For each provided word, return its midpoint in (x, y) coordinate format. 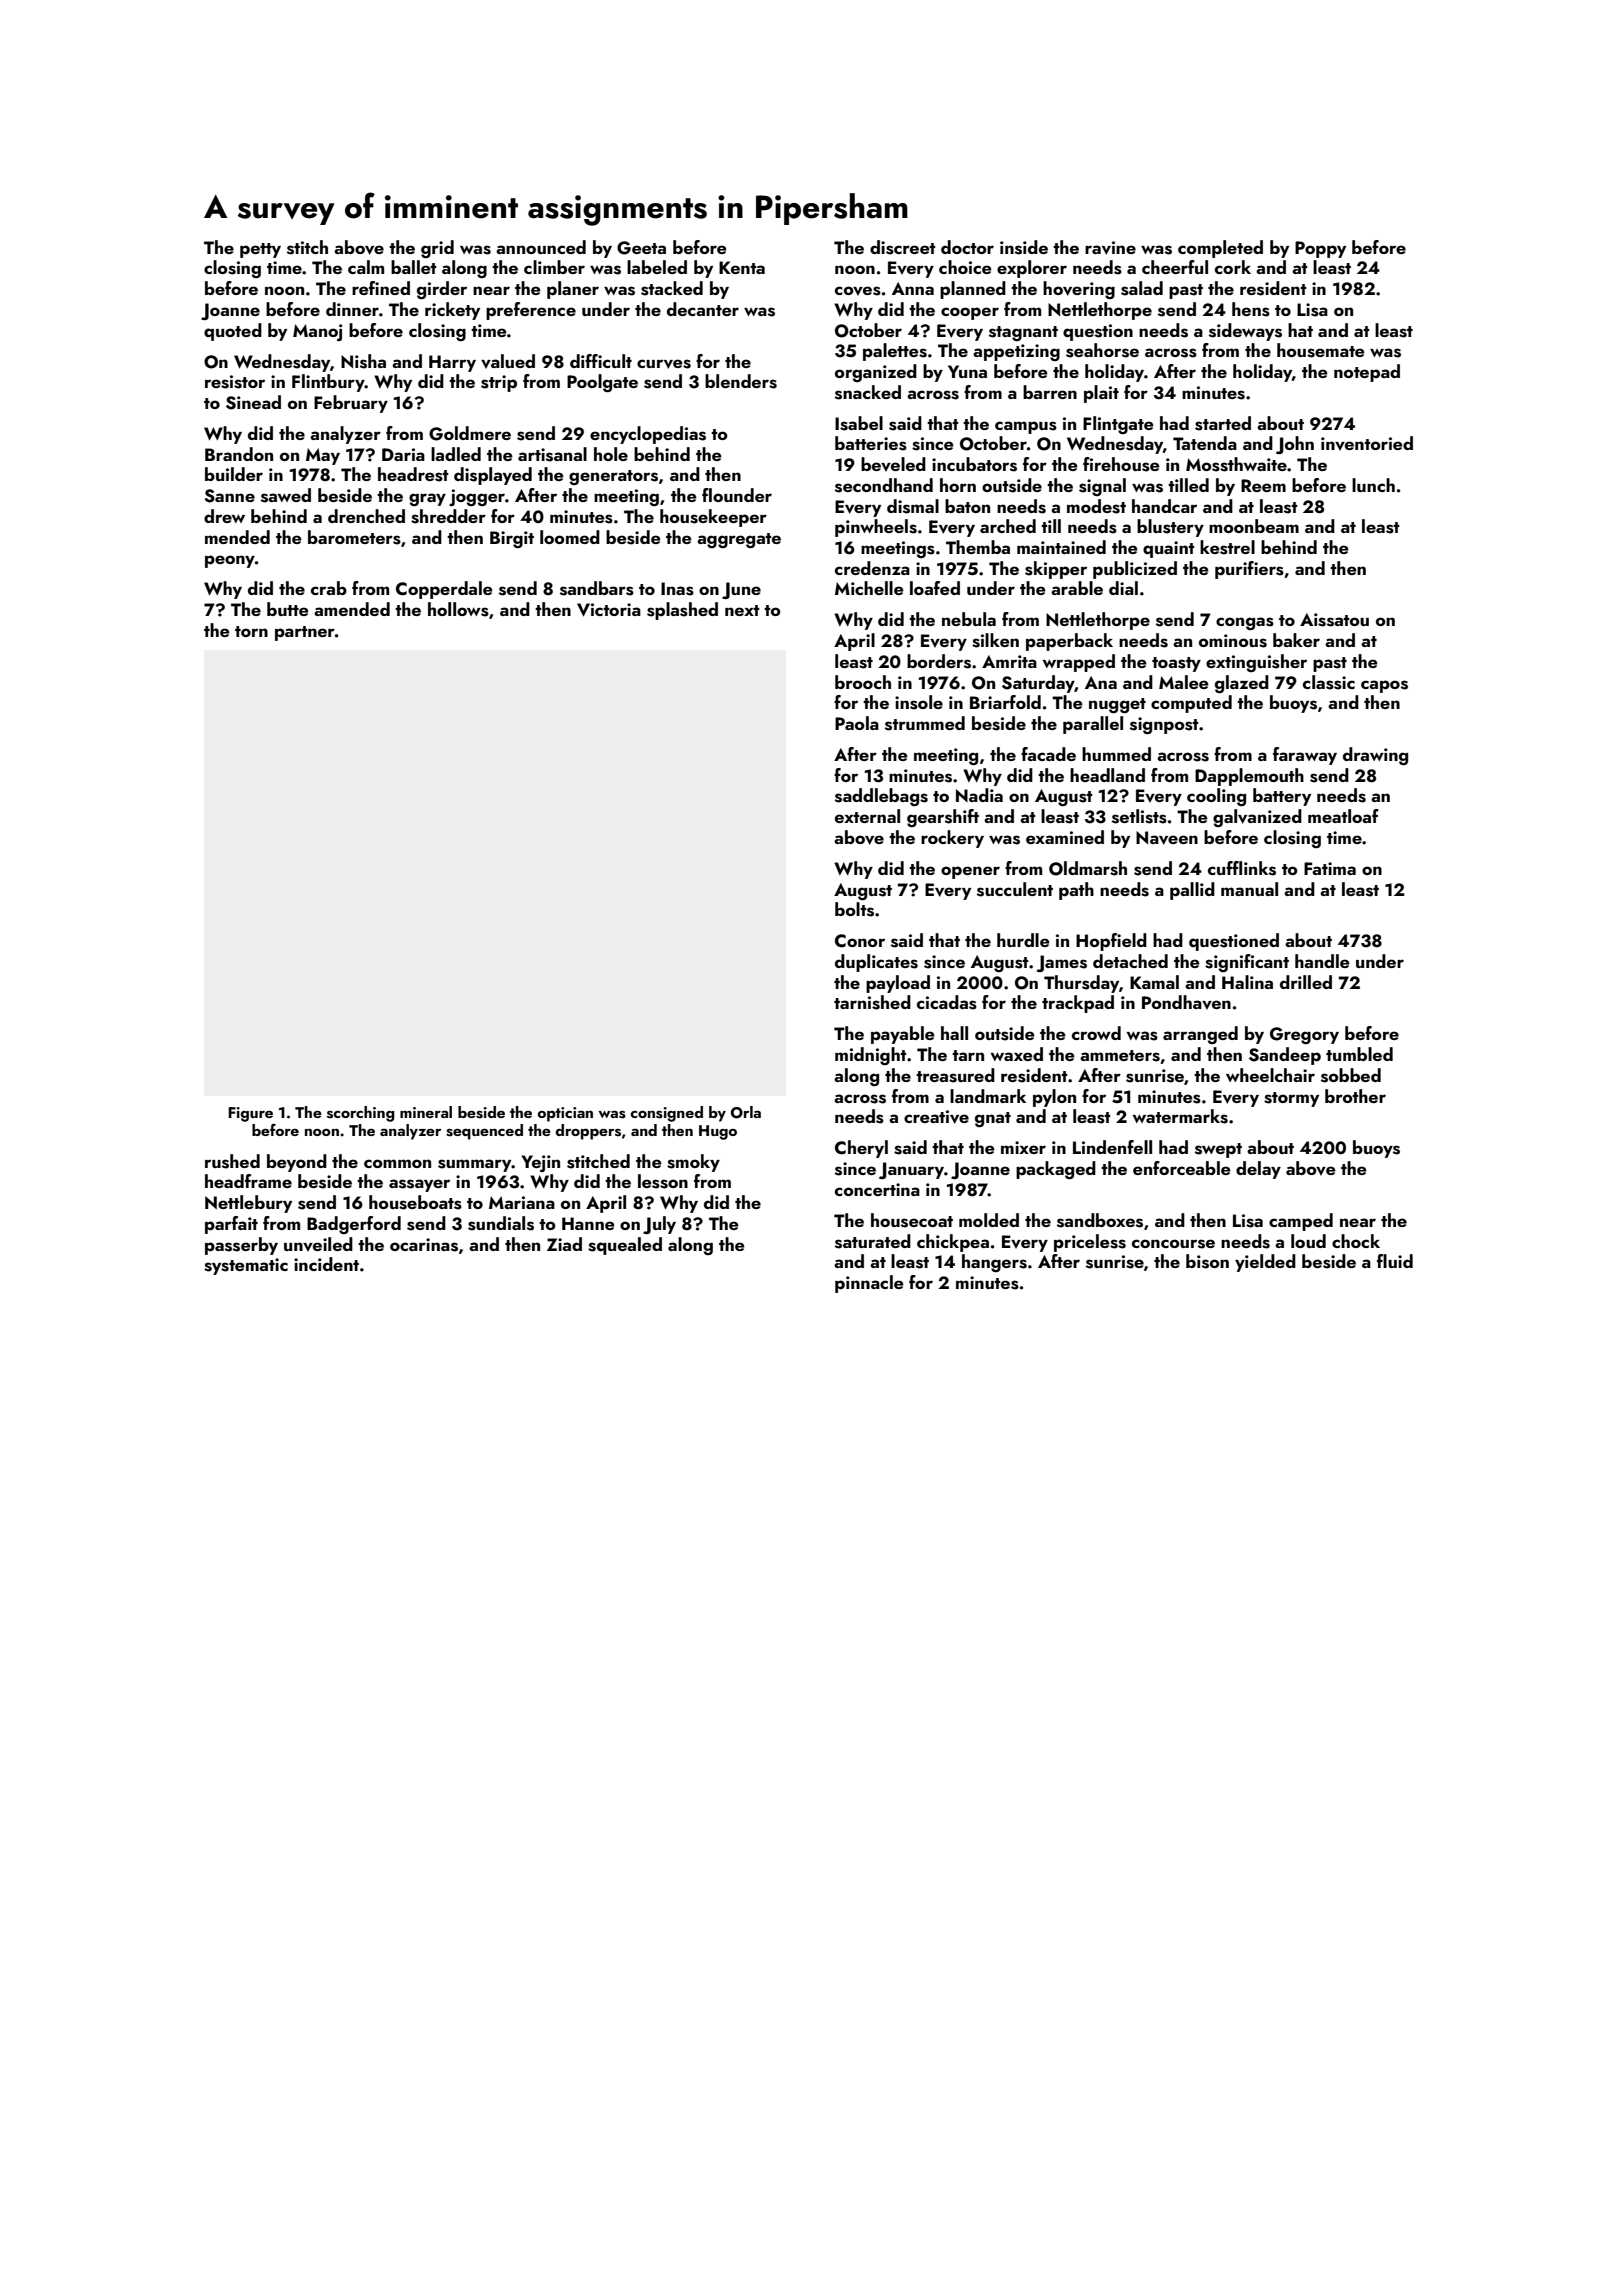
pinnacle (869, 1284)
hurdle (1023, 940)
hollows (458, 609)
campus (1026, 427)
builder (234, 474)
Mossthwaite (1236, 464)
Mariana (522, 1202)
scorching (361, 1114)
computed (1191, 704)
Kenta (742, 267)
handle (1322, 961)
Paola (857, 723)
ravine (1110, 248)
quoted (233, 332)
